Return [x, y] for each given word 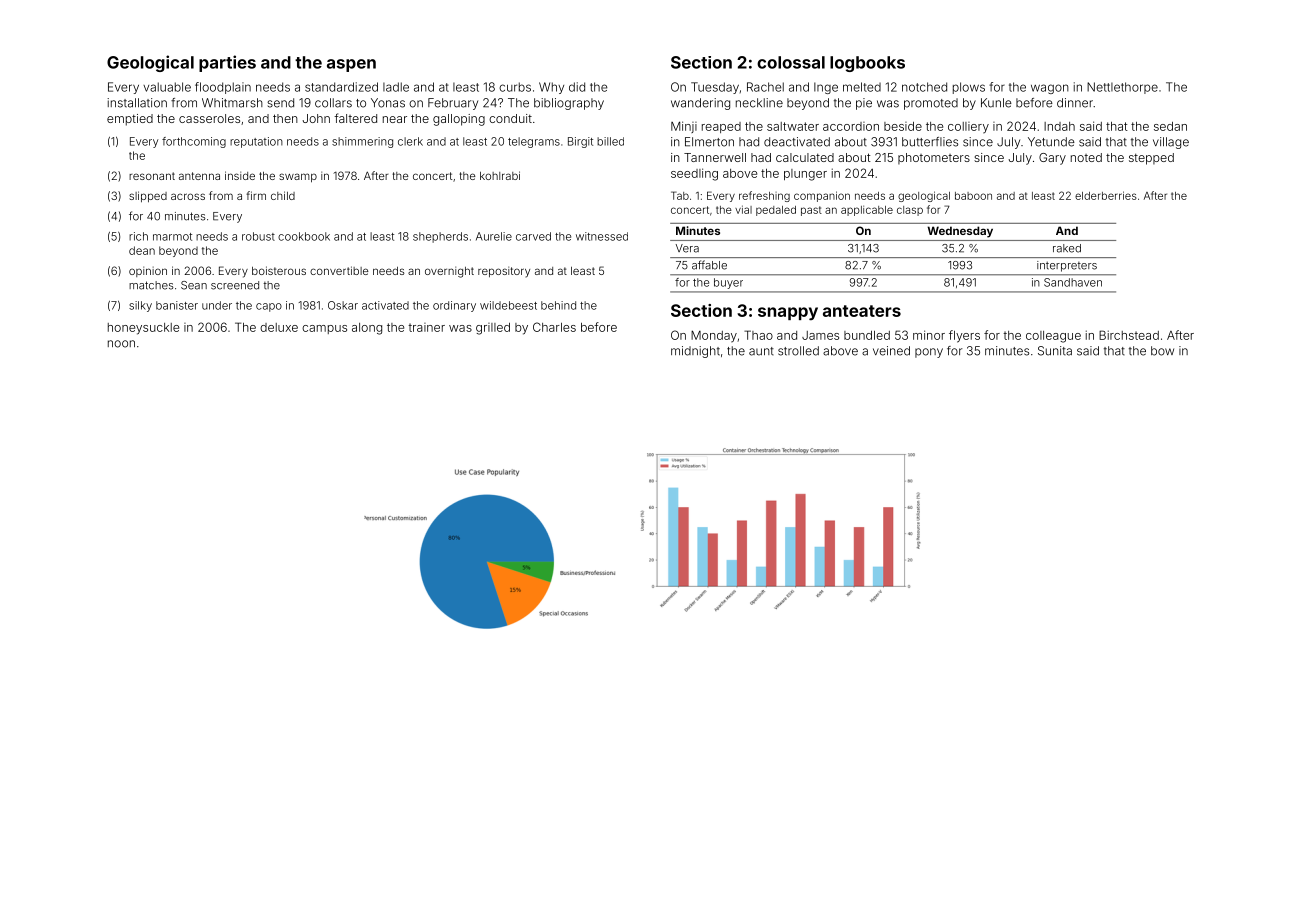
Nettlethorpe [1122, 88]
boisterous [279, 270]
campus [324, 329]
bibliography [569, 104]
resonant [152, 176]
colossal [791, 62]
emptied [130, 120]
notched [924, 87]
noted [1086, 157]
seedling [694, 174]
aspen [351, 65]
